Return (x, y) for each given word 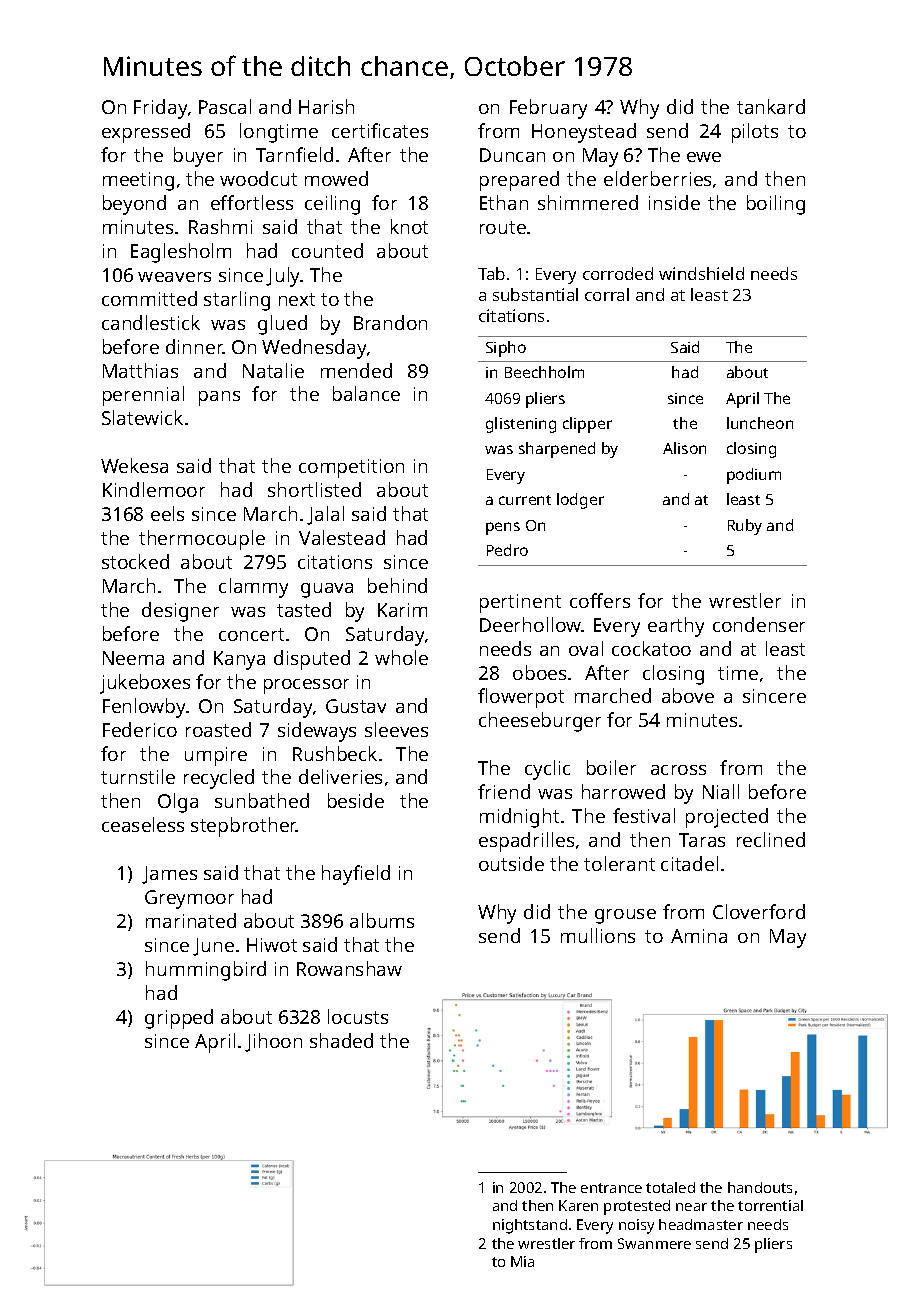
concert (251, 634)
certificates (380, 130)
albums (382, 920)
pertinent (520, 603)
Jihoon (273, 1042)
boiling (776, 205)
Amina (699, 936)
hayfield (356, 875)
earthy (676, 627)
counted (327, 250)
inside (674, 202)
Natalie (273, 370)
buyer (198, 157)
